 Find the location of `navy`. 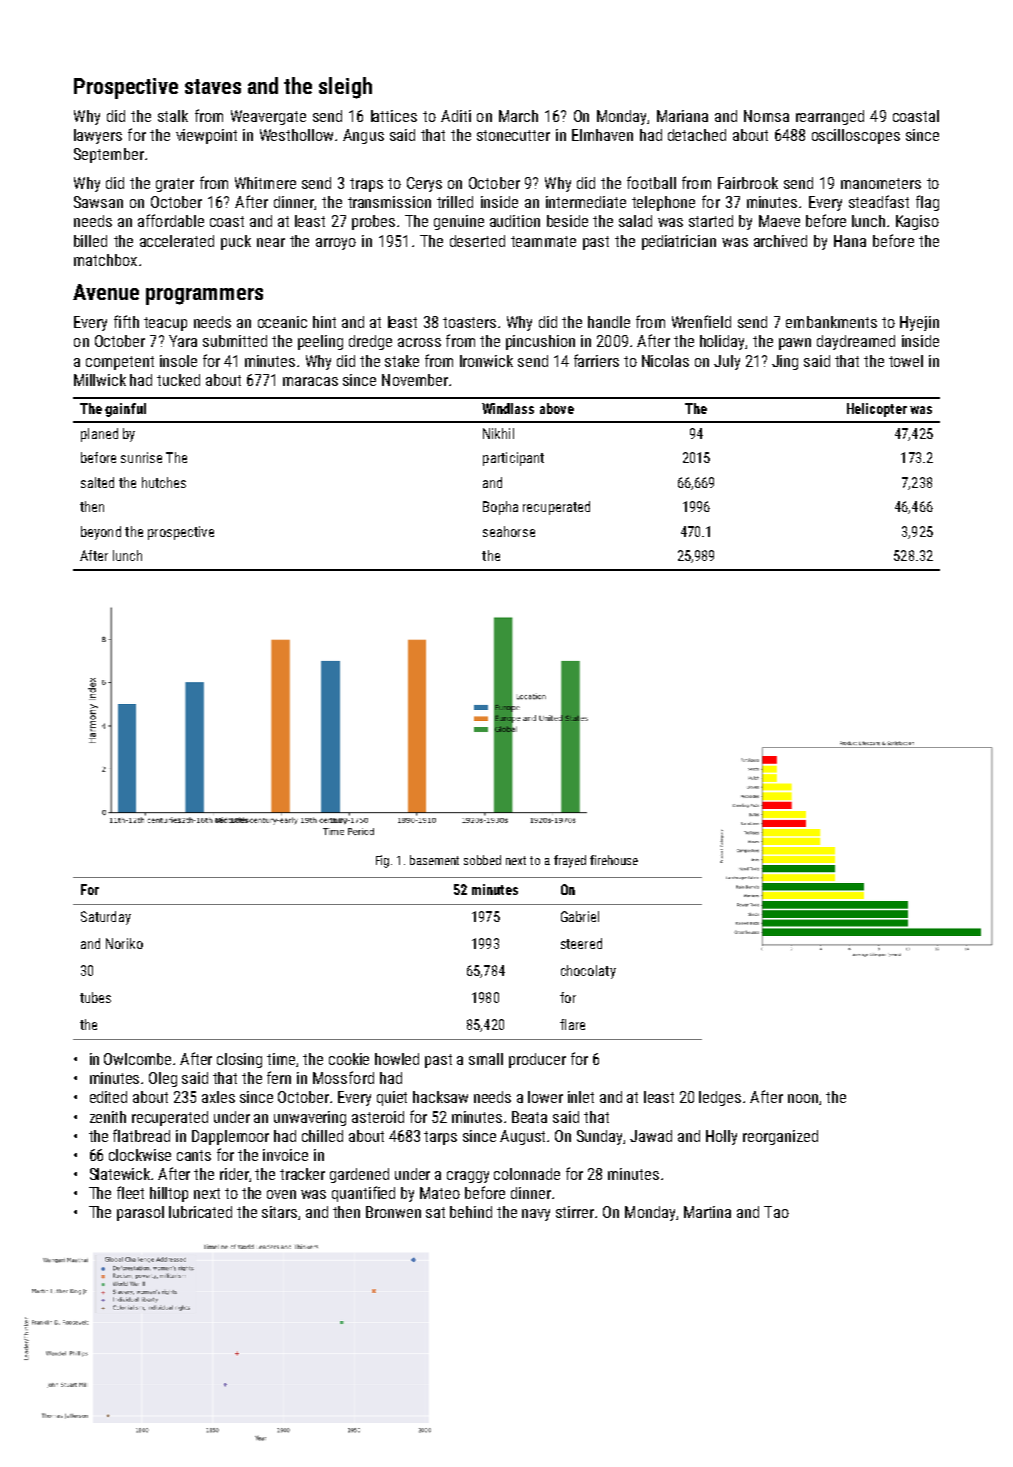

navy is located at coordinates (536, 1215).
